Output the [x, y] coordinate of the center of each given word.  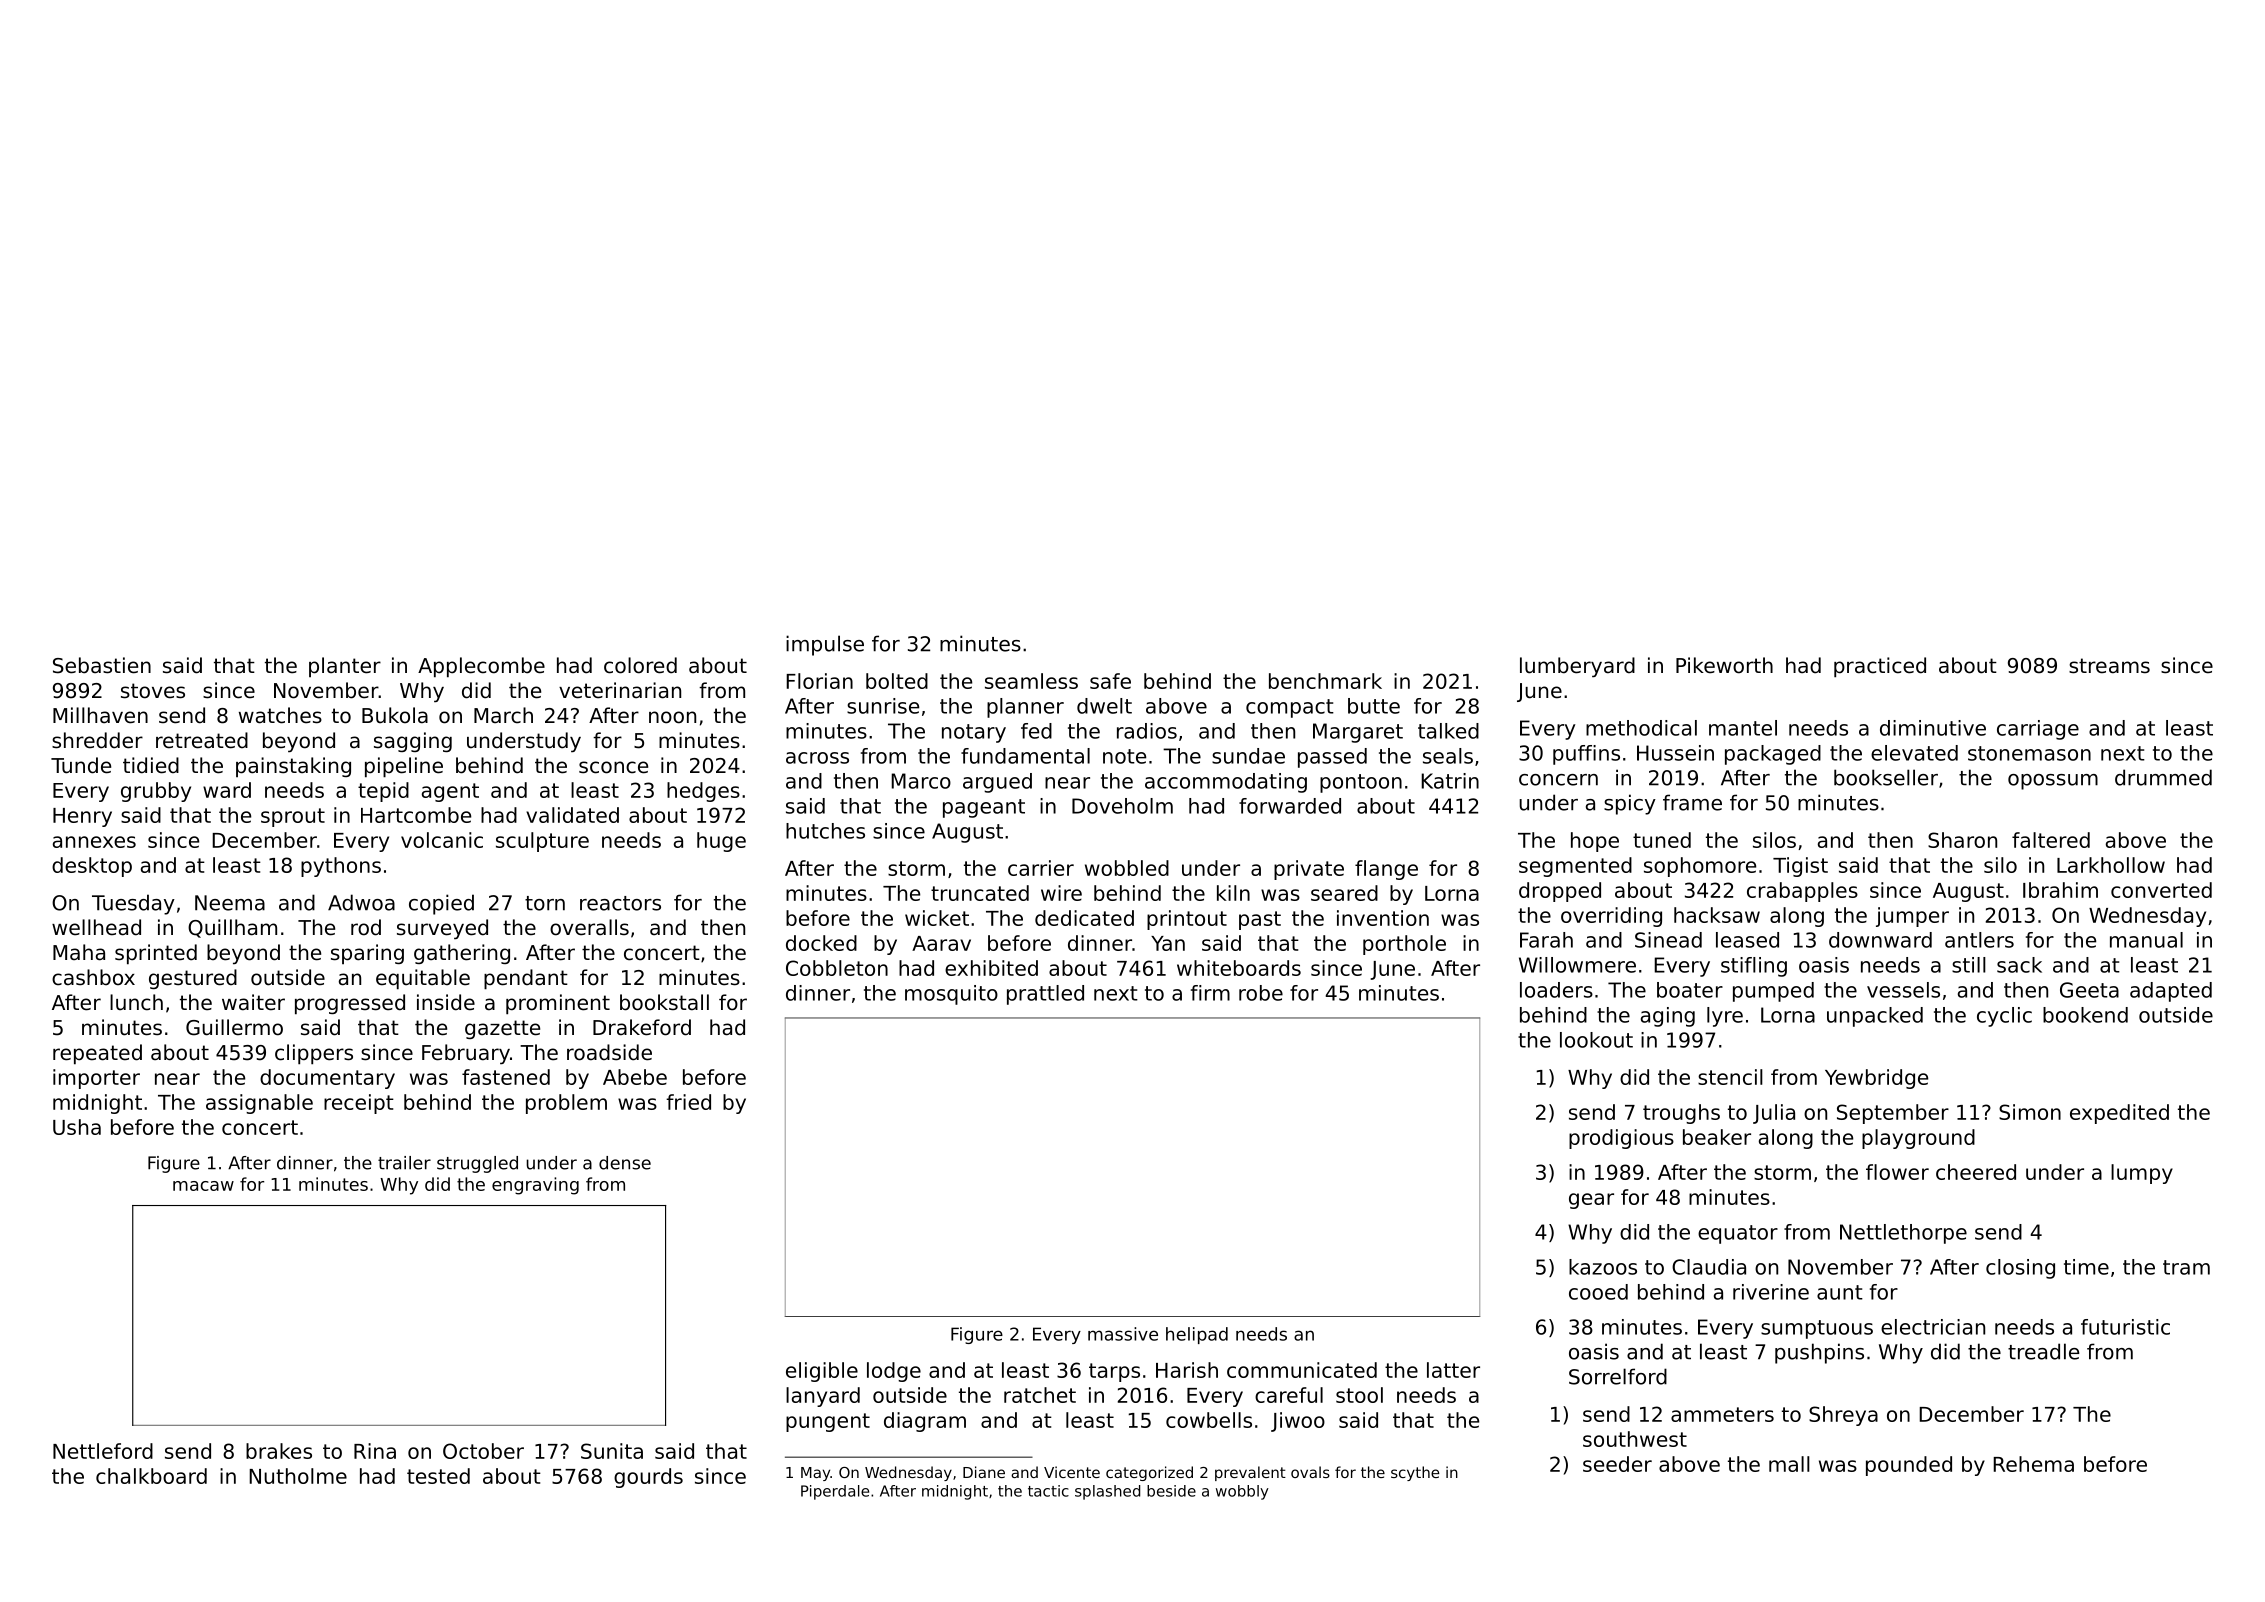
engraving [535, 1186]
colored [640, 665]
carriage [2038, 730]
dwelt [1104, 706]
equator [1738, 1234]
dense [625, 1163]
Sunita [612, 1451]
